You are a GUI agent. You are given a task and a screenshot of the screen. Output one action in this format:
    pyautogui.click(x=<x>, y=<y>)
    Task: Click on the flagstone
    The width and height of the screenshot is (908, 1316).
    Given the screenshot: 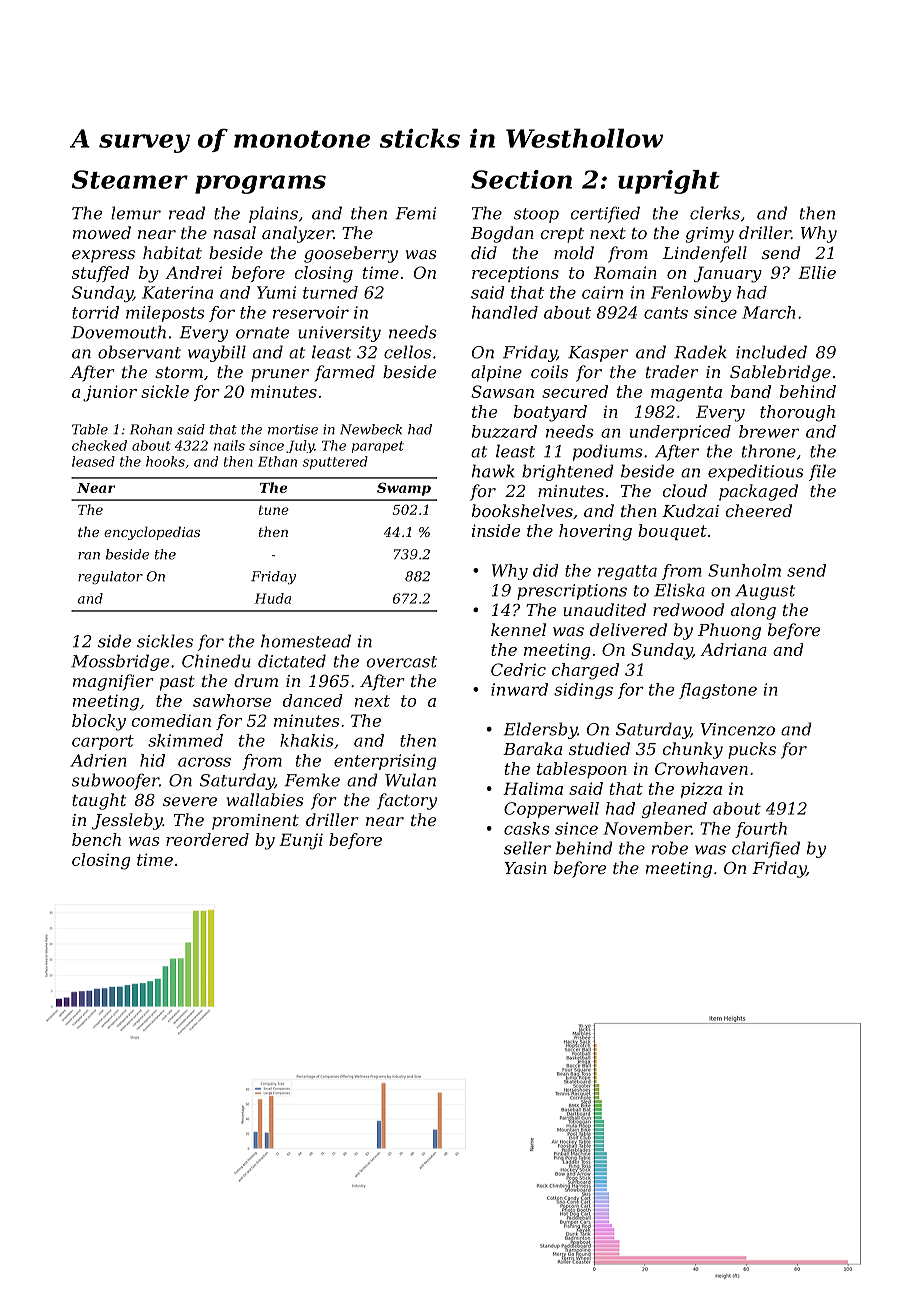 What is the action you would take?
    pyautogui.click(x=718, y=691)
